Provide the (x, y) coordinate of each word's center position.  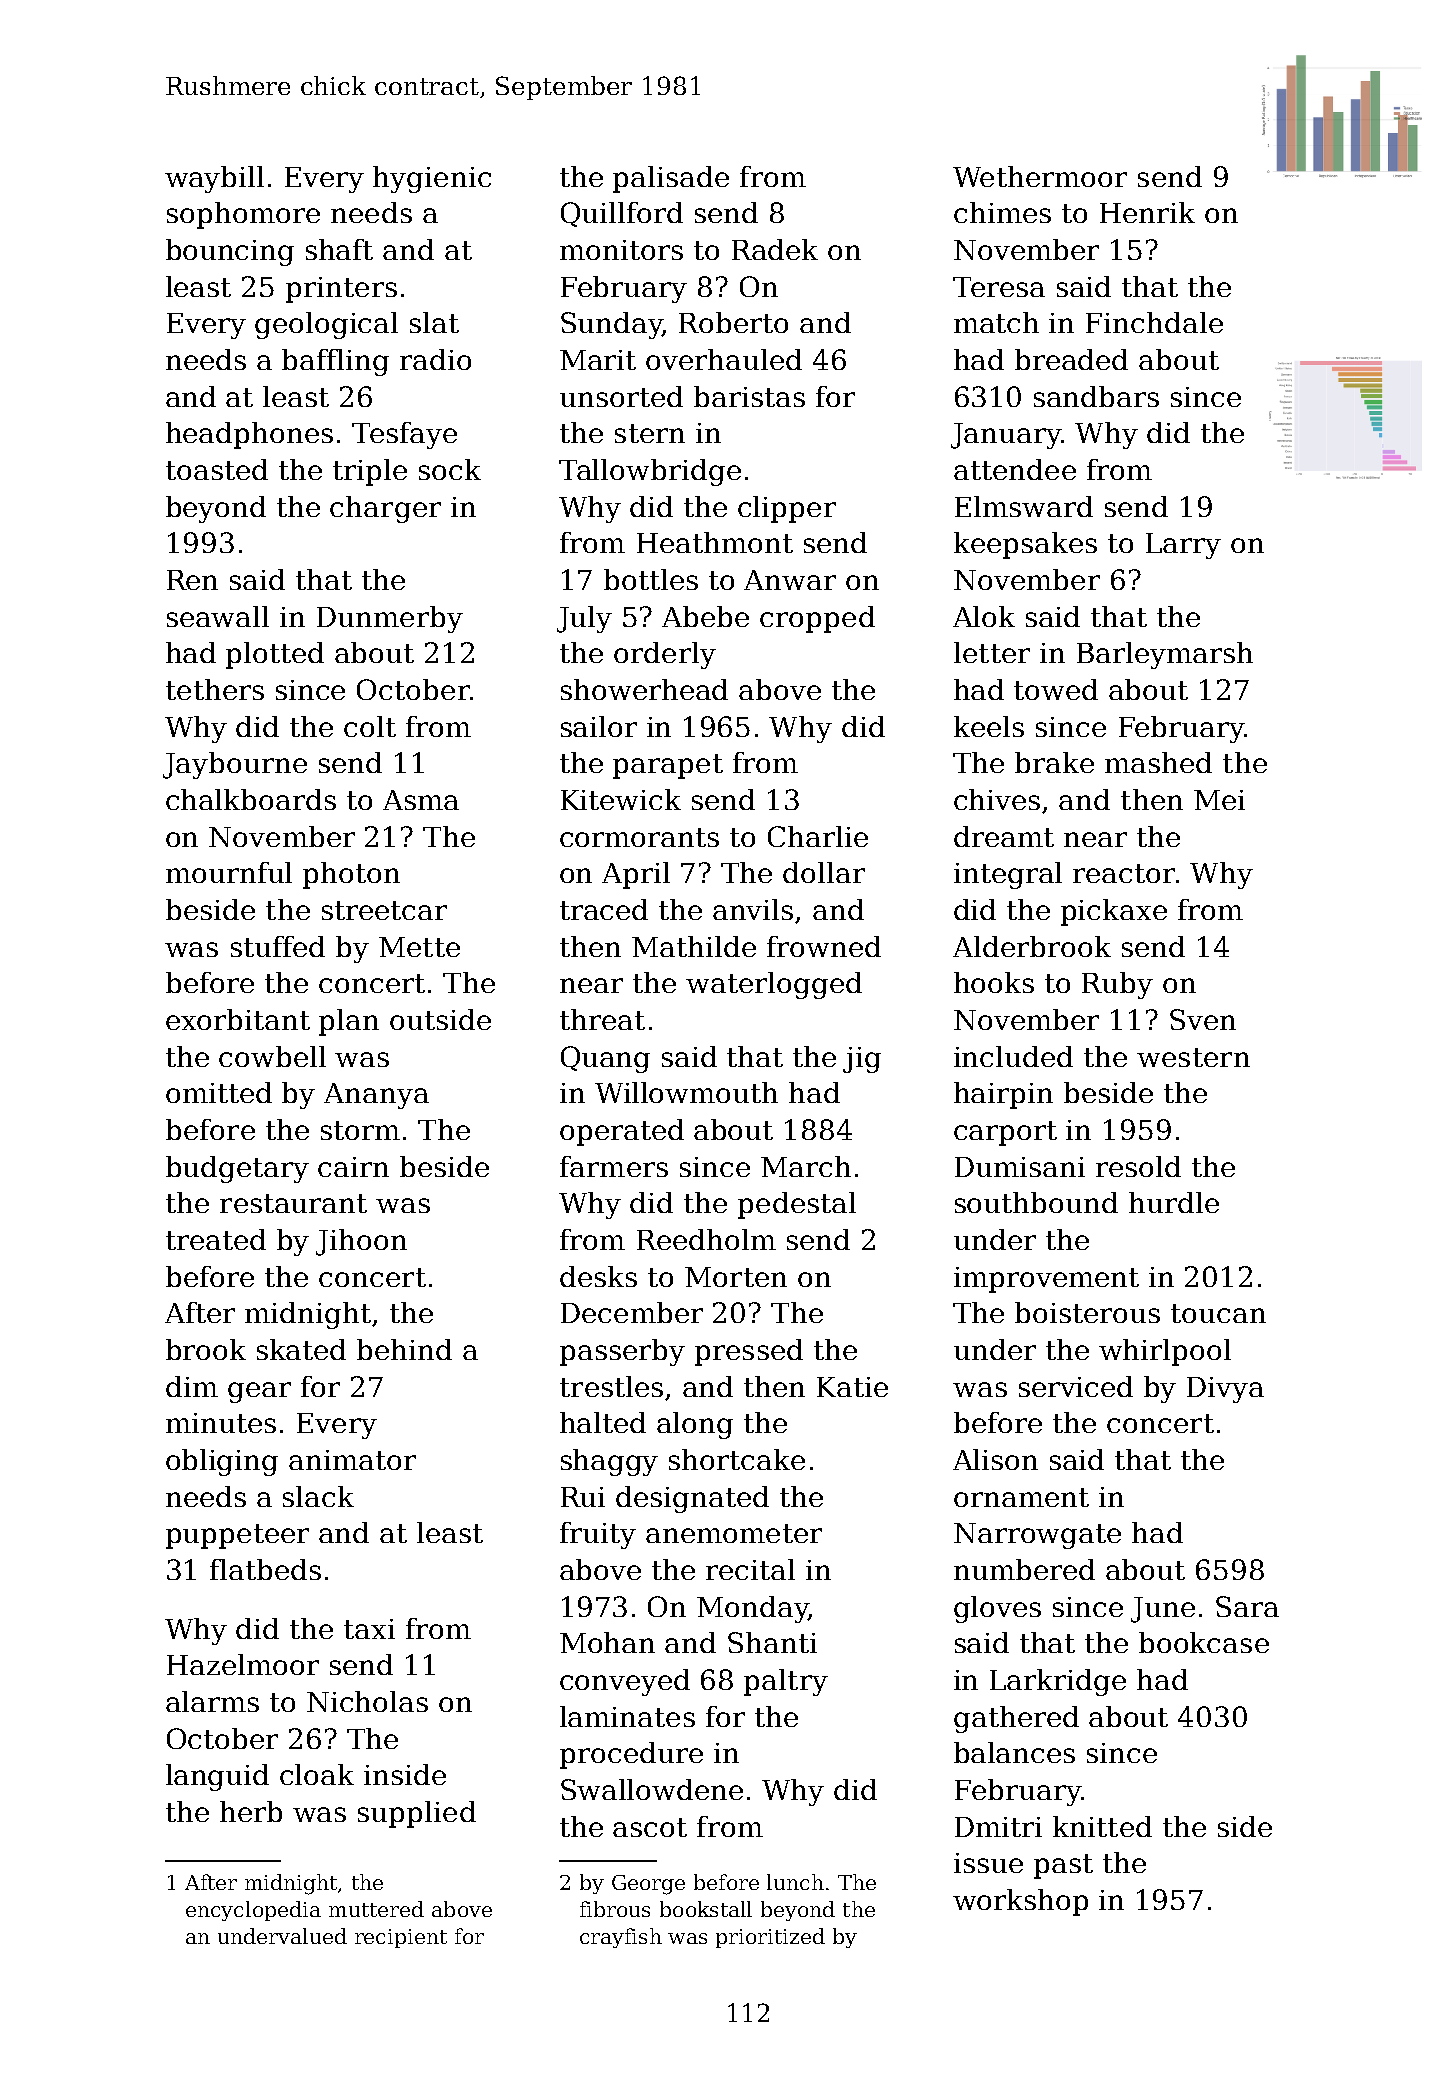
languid (217, 1777)
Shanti (772, 1642)
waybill (214, 179)
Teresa (999, 287)
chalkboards (251, 799)
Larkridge (1058, 1682)
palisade (671, 179)
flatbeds (265, 1569)
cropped (817, 619)
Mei (1219, 800)
